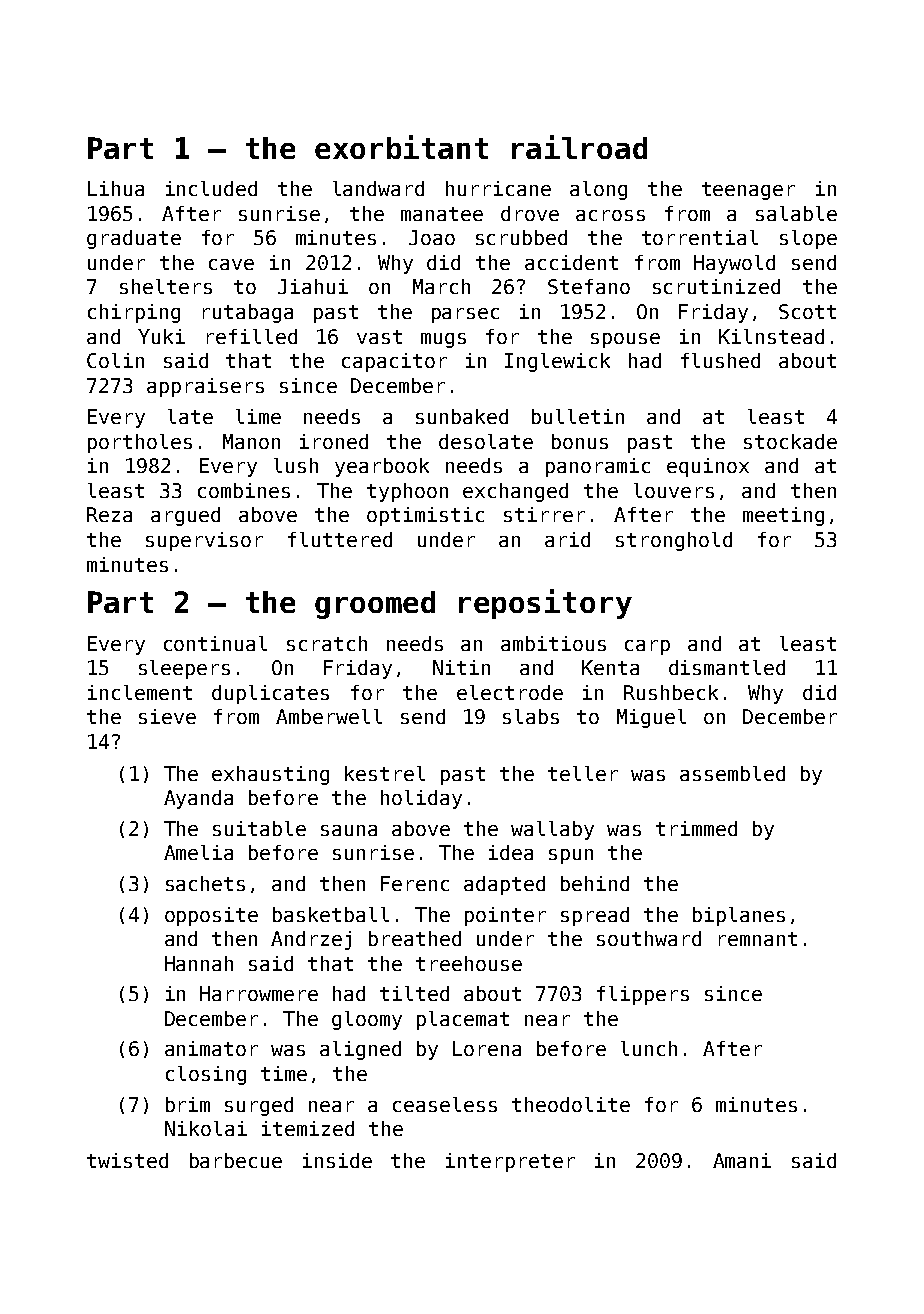 The image size is (924, 1314). I want to click on refilled, so click(252, 336).
